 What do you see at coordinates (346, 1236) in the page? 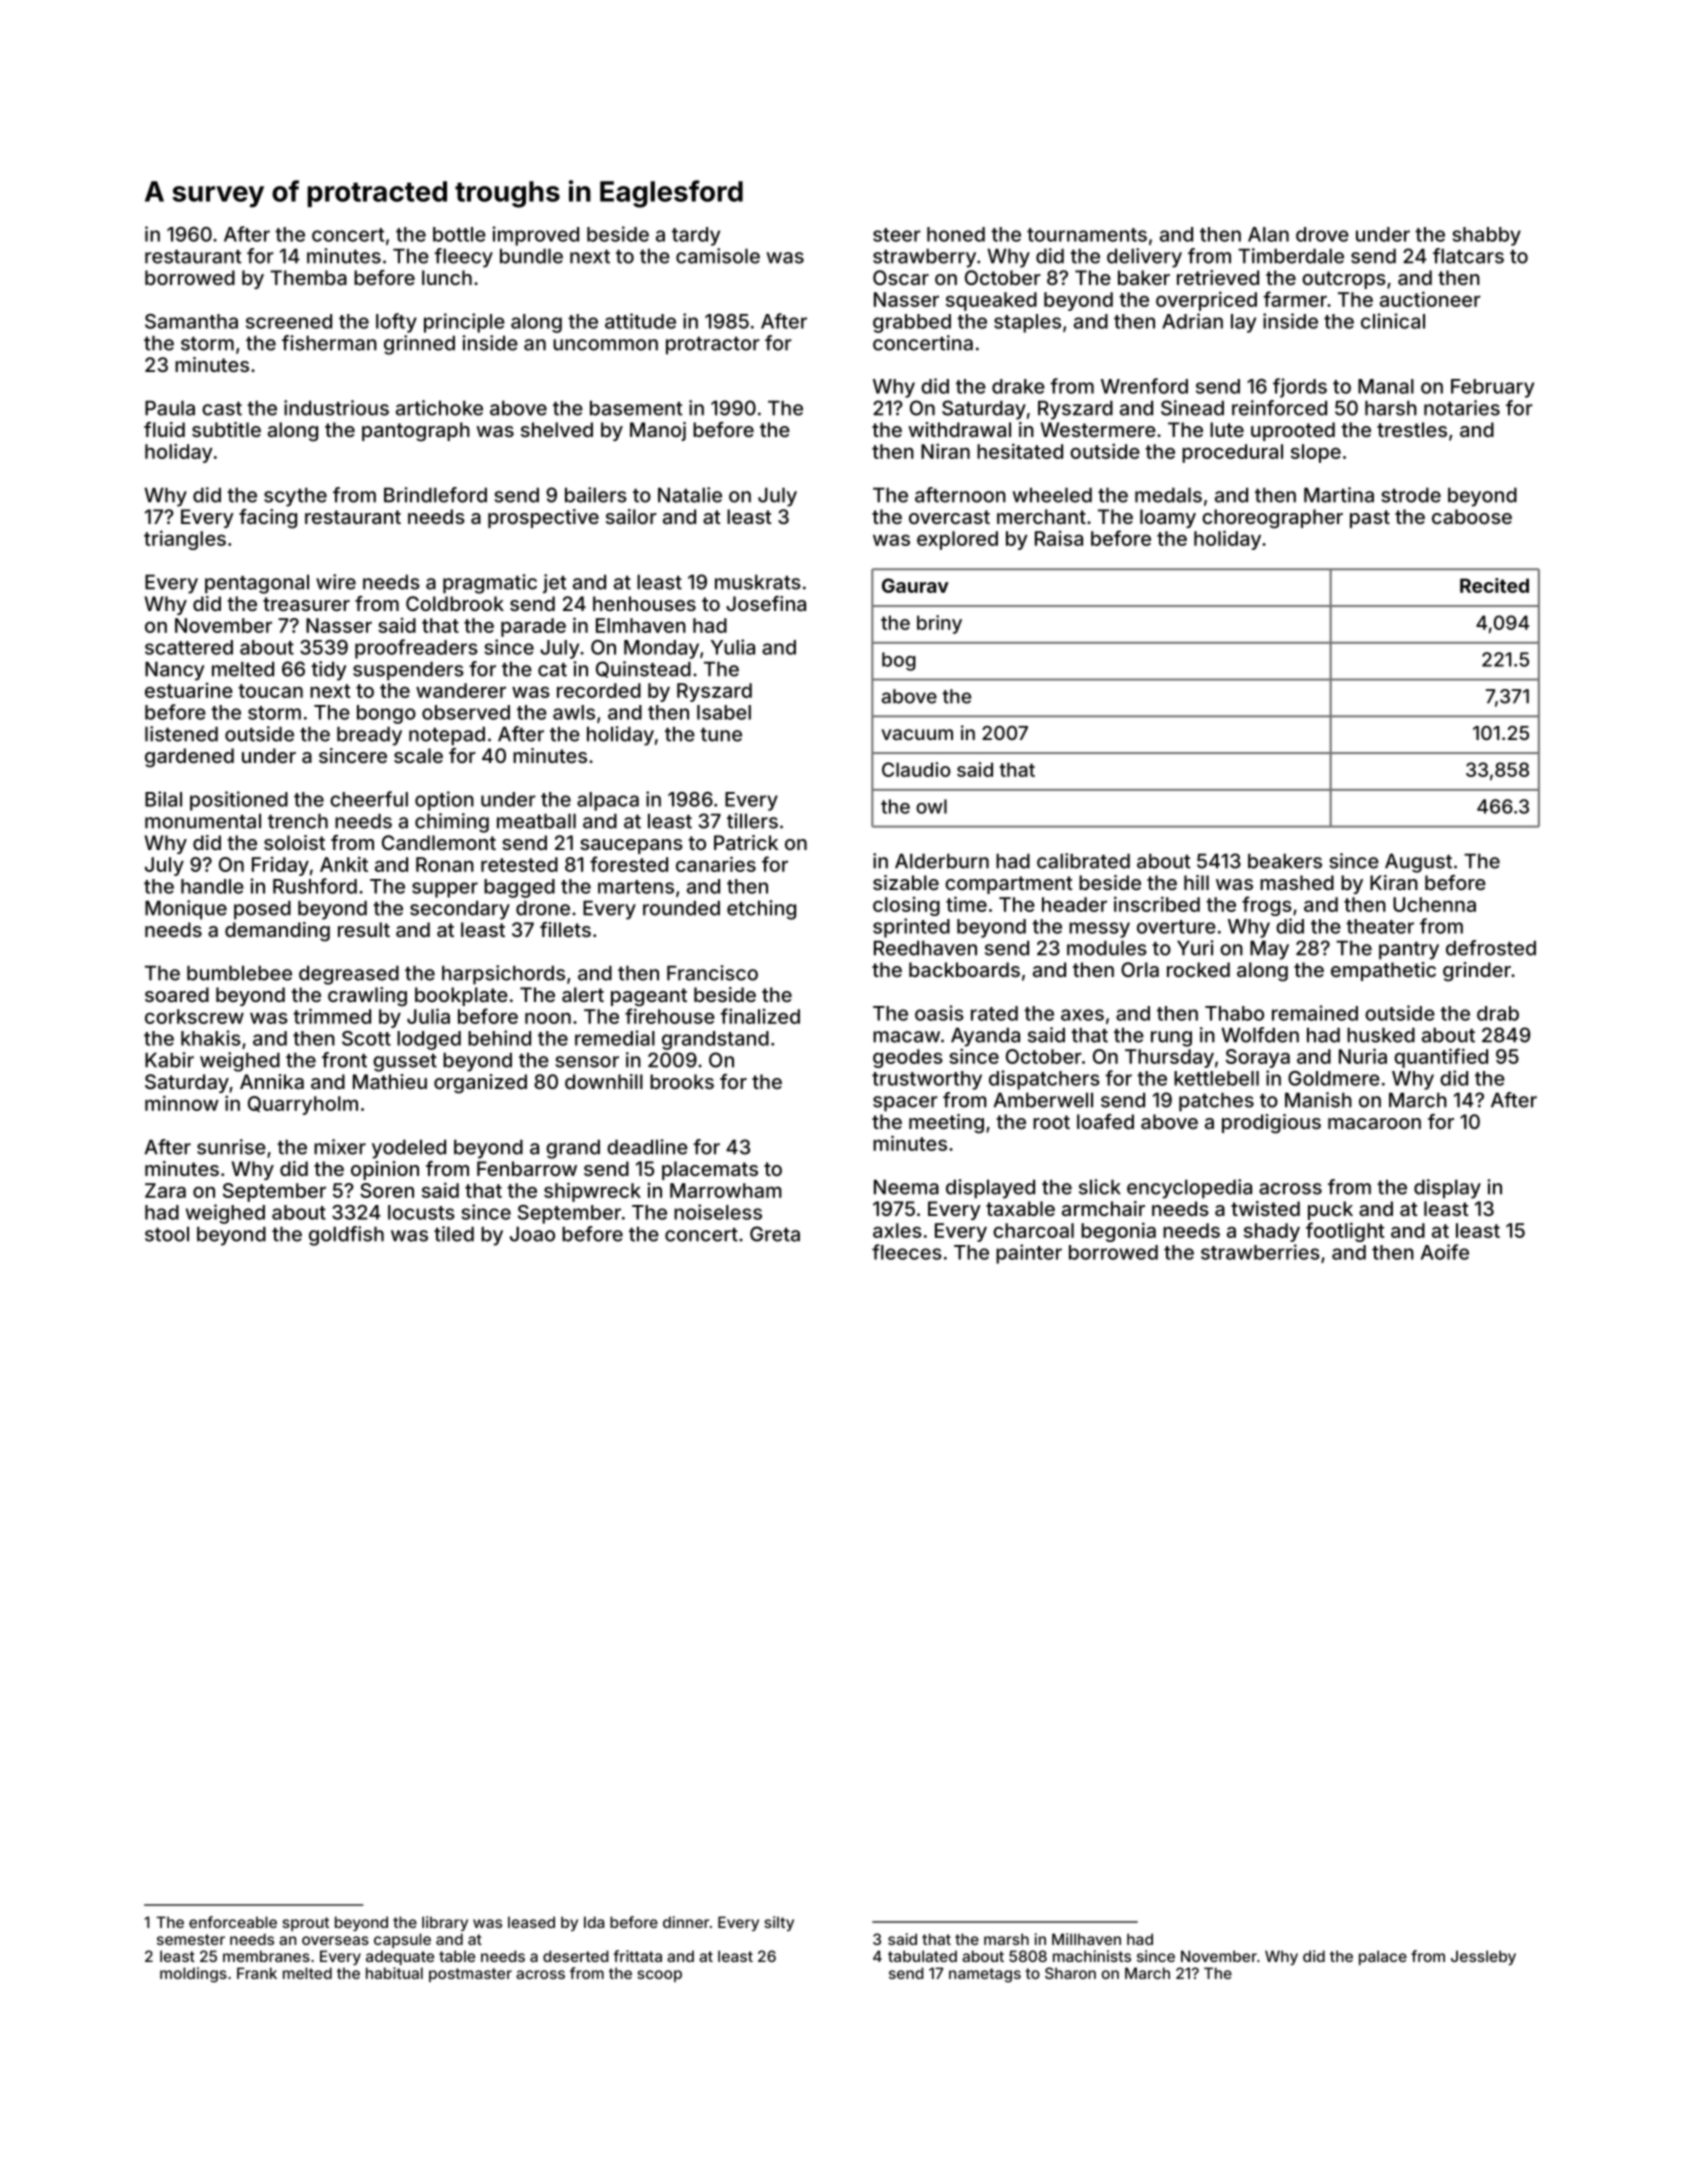
I see `goldfish` at bounding box center [346, 1236].
